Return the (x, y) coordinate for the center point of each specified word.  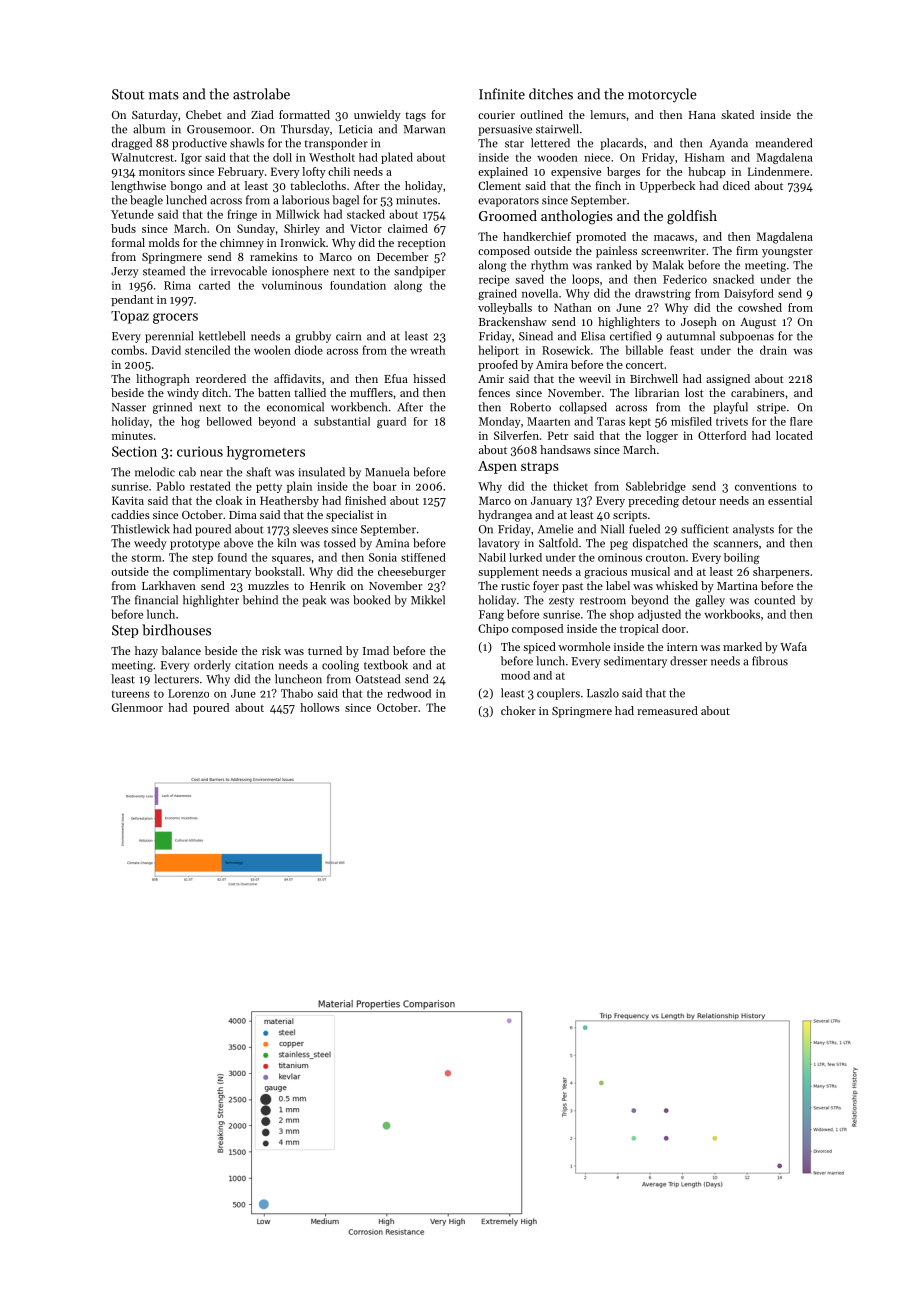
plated (397, 158)
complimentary (212, 572)
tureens (130, 694)
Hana (702, 115)
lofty (314, 172)
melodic (155, 472)
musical (650, 571)
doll (282, 157)
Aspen (497, 467)
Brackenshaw (513, 321)
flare (801, 421)
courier (496, 115)
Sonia (383, 557)
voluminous (292, 285)
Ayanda (729, 144)
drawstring (663, 294)
